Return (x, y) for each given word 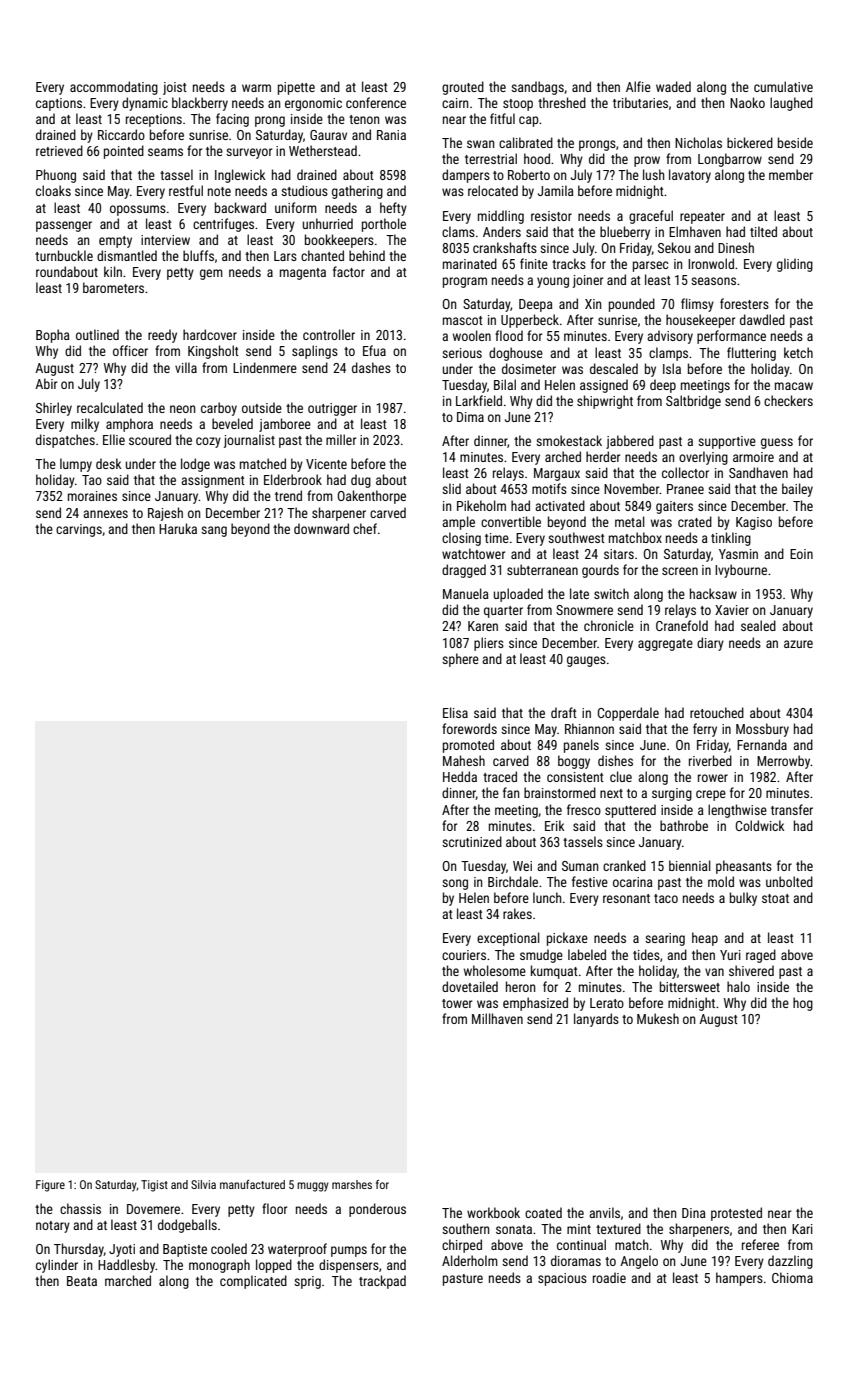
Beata (82, 1281)
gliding (795, 265)
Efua (374, 350)
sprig (307, 1282)
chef (365, 528)
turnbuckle (64, 255)
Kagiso (754, 523)
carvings (79, 530)
